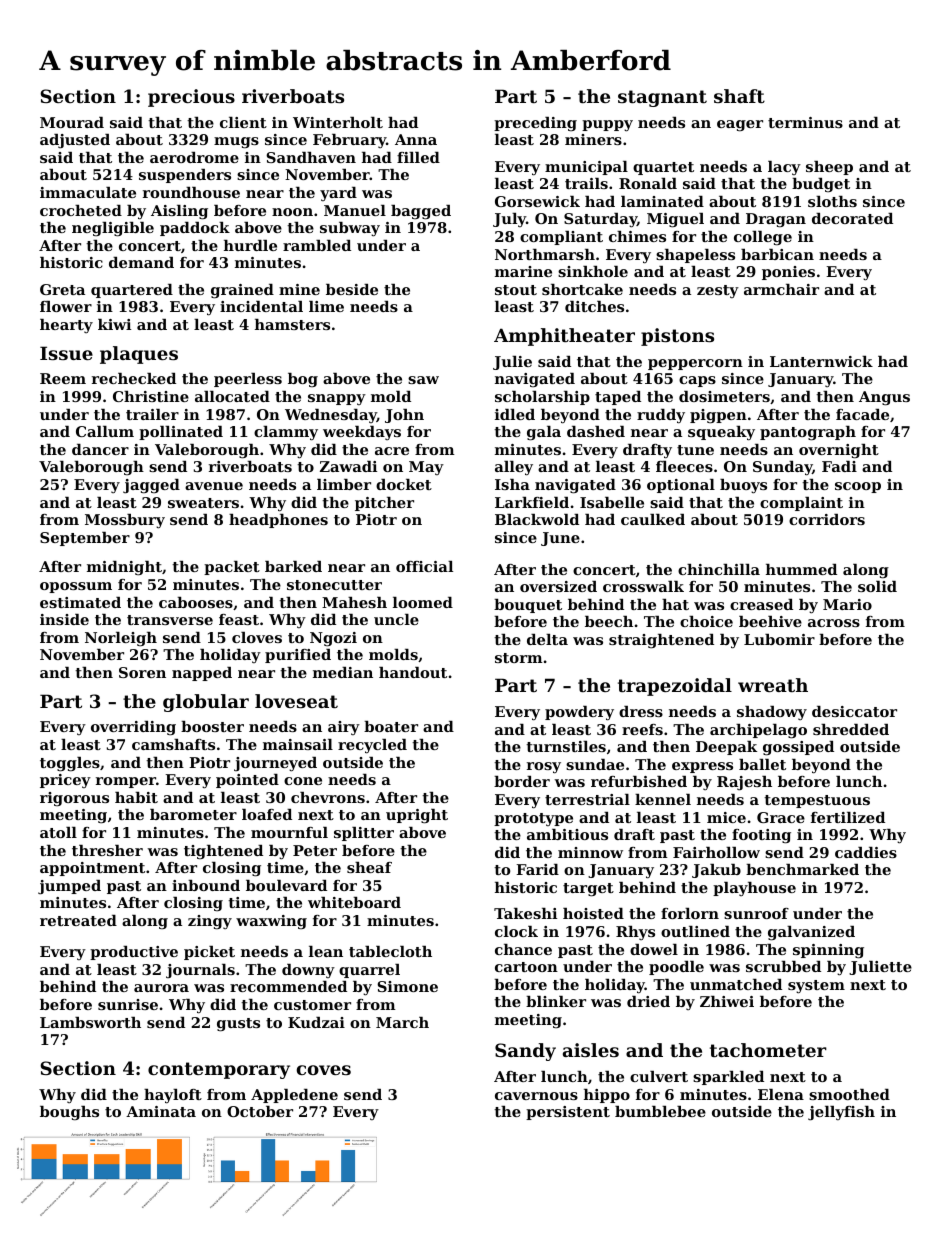 The height and width of the page is (1233, 952). I want to click on Sandy, so click(525, 1052).
